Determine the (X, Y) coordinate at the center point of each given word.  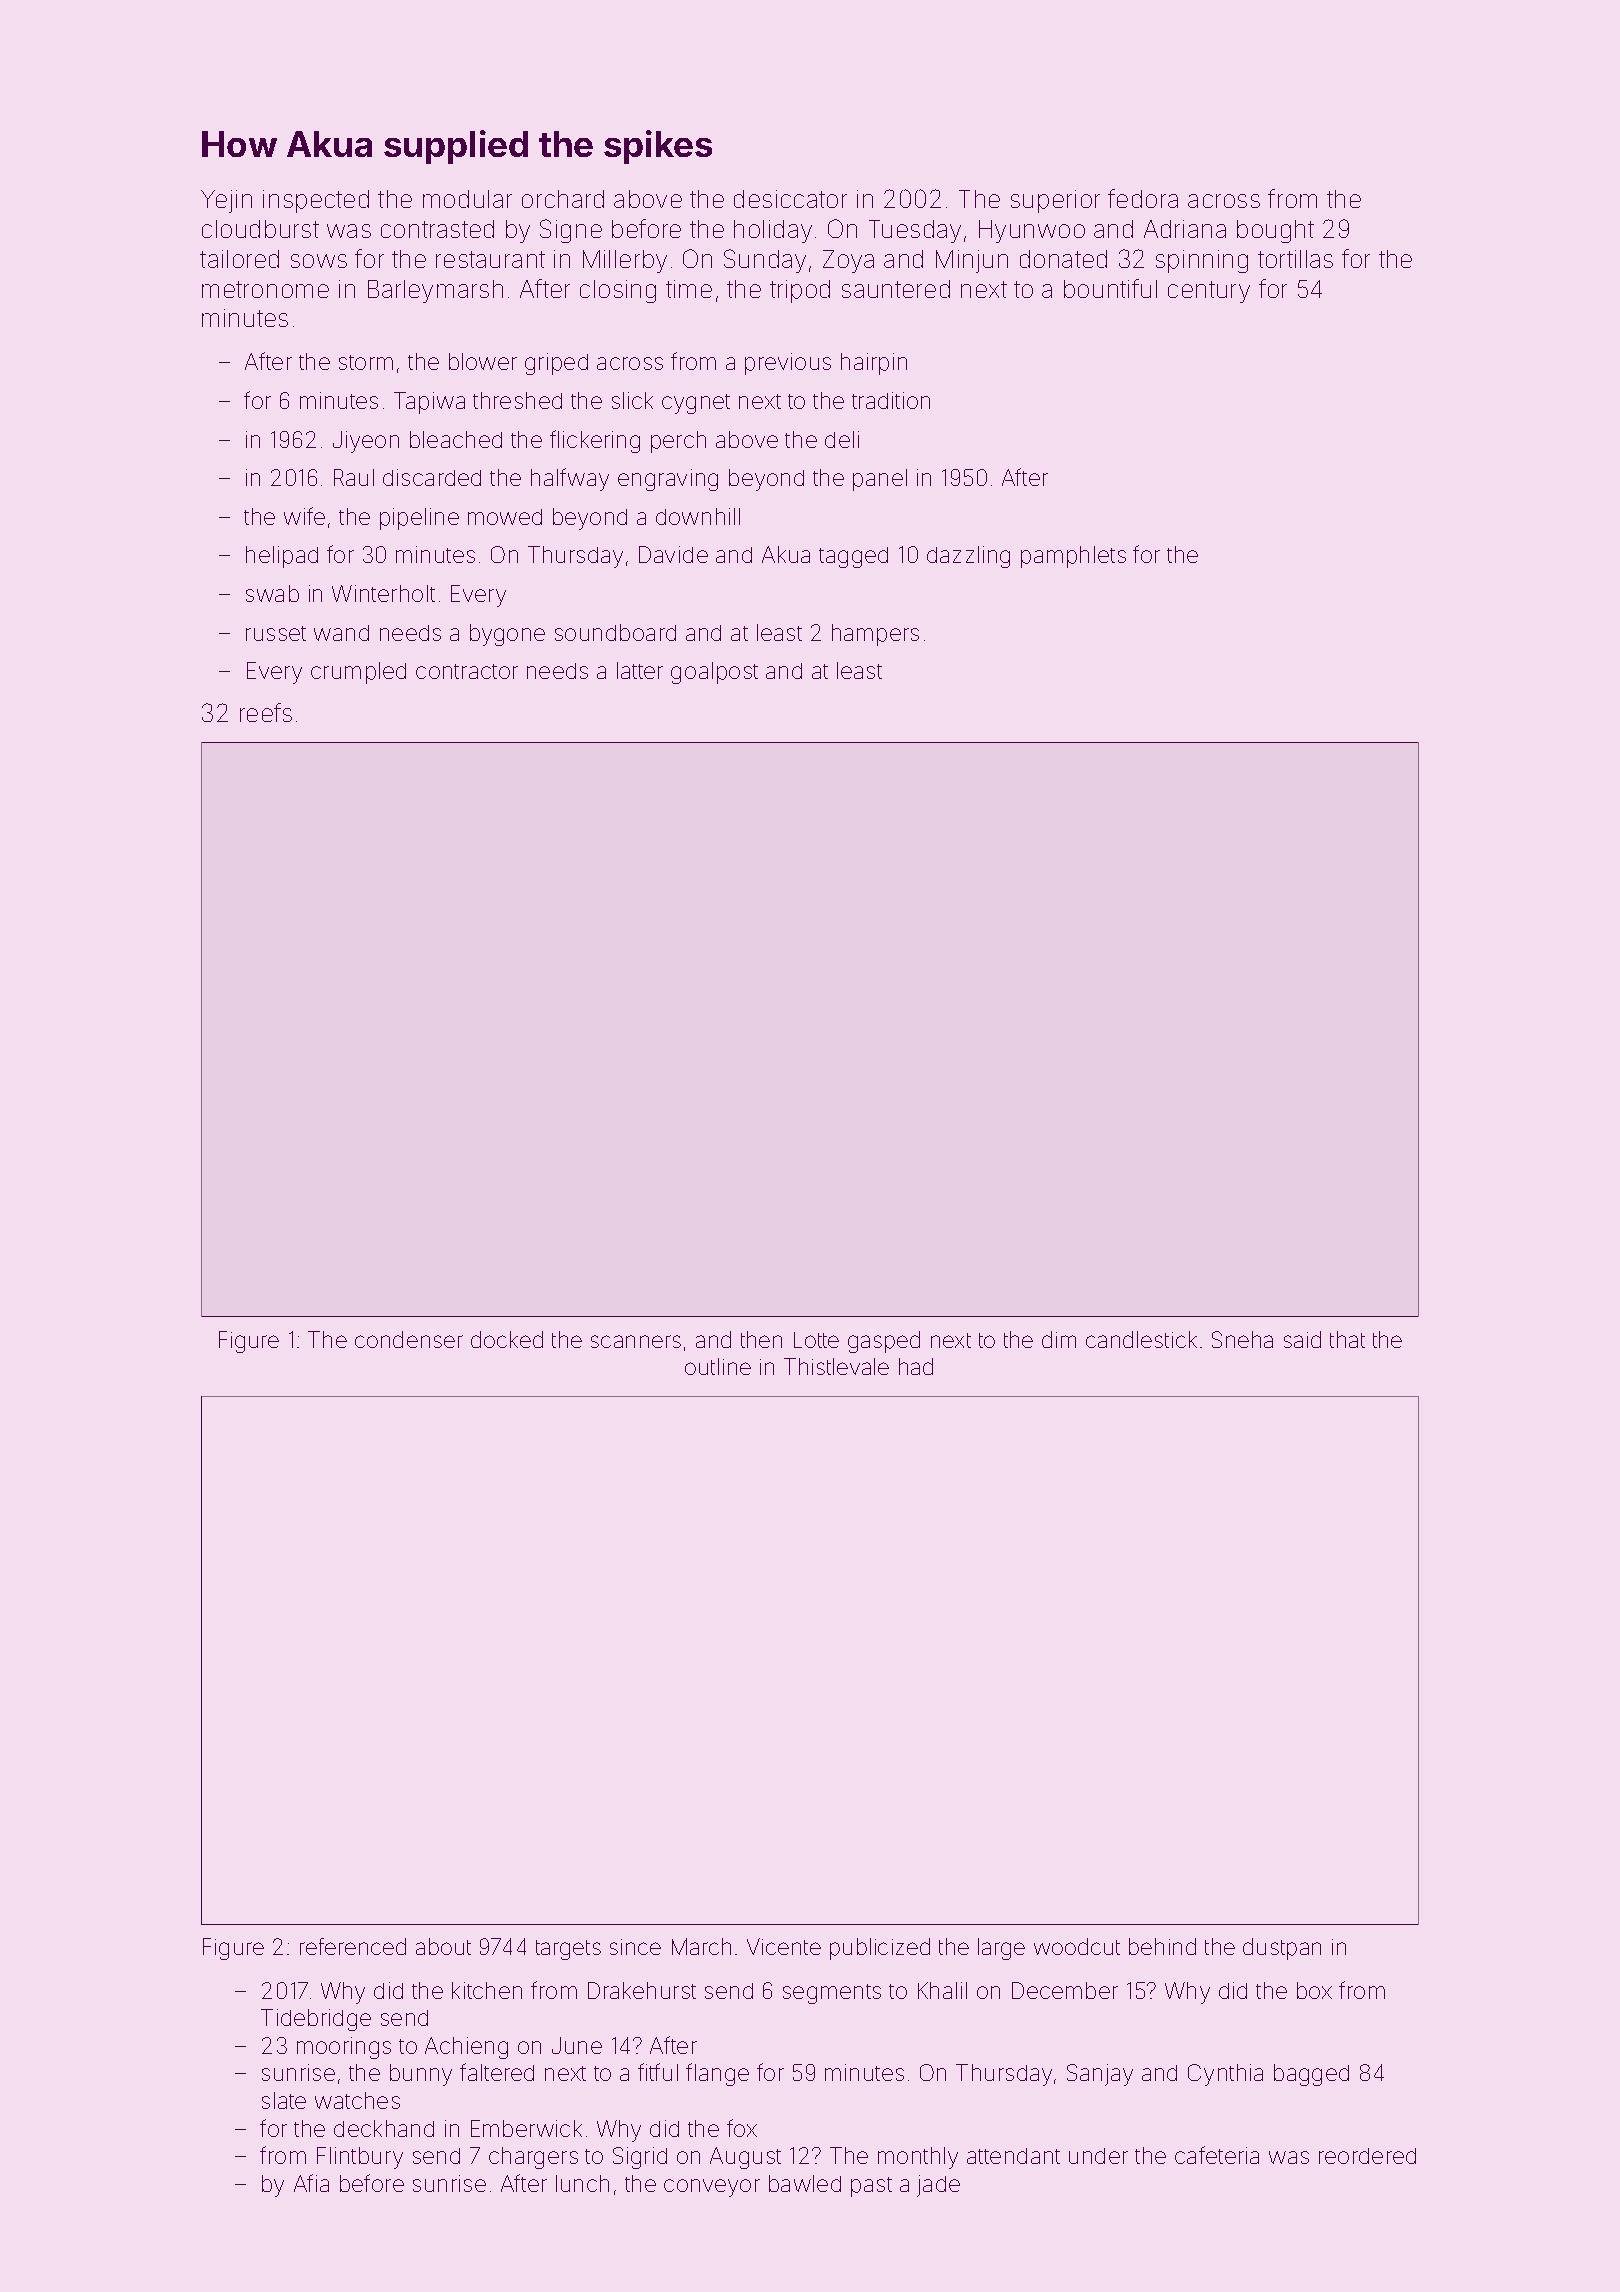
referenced (353, 1946)
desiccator (790, 199)
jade (938, 2186)
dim (1059, 1339)
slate (284, 2100)
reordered (1367, 2156)
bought (1275, 231)
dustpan (1282, 1949)
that (1347, 1339)
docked (507, 1339)
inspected (316, 201)
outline (718, 1366)
